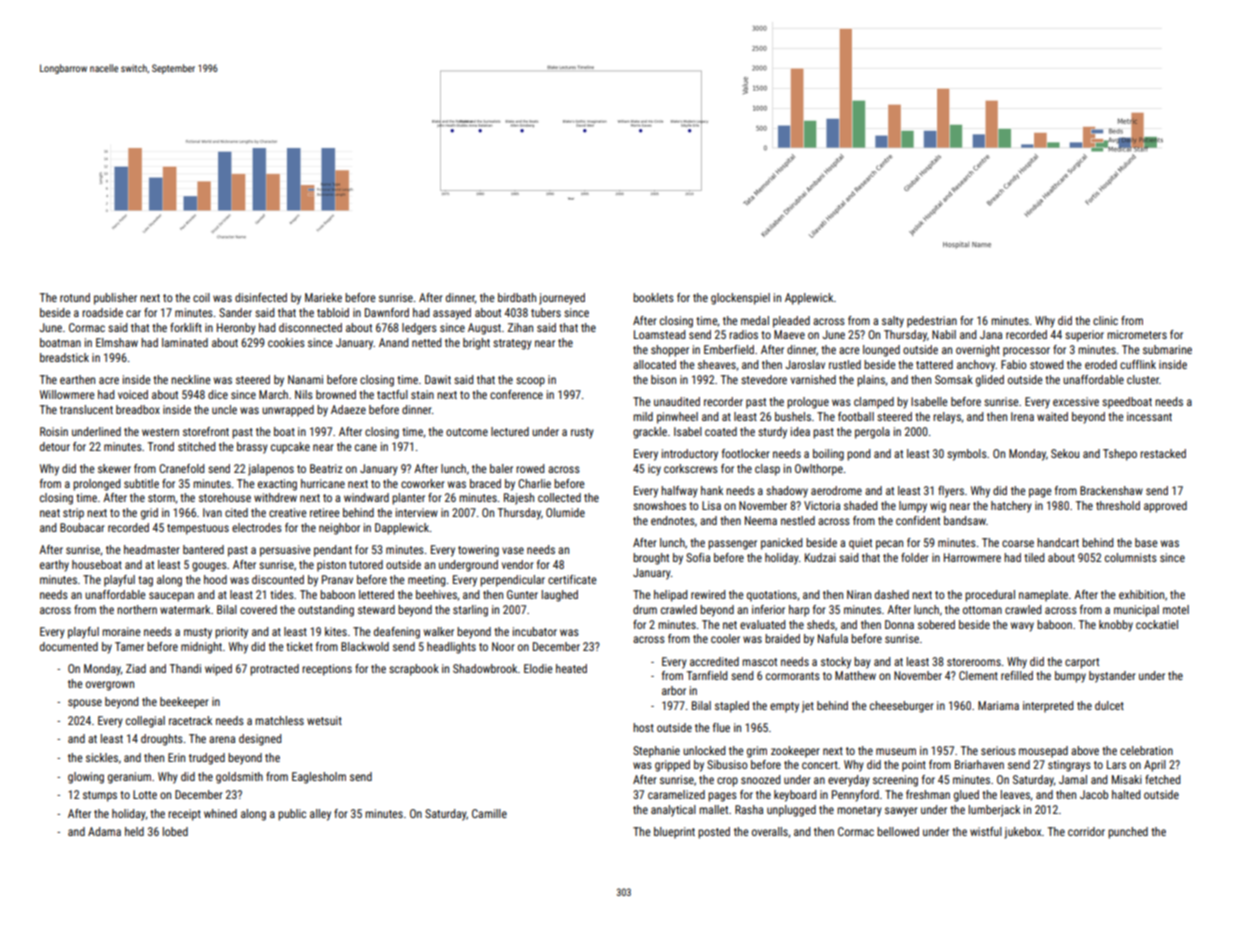  I want to click on serious, so click(998, 750).
